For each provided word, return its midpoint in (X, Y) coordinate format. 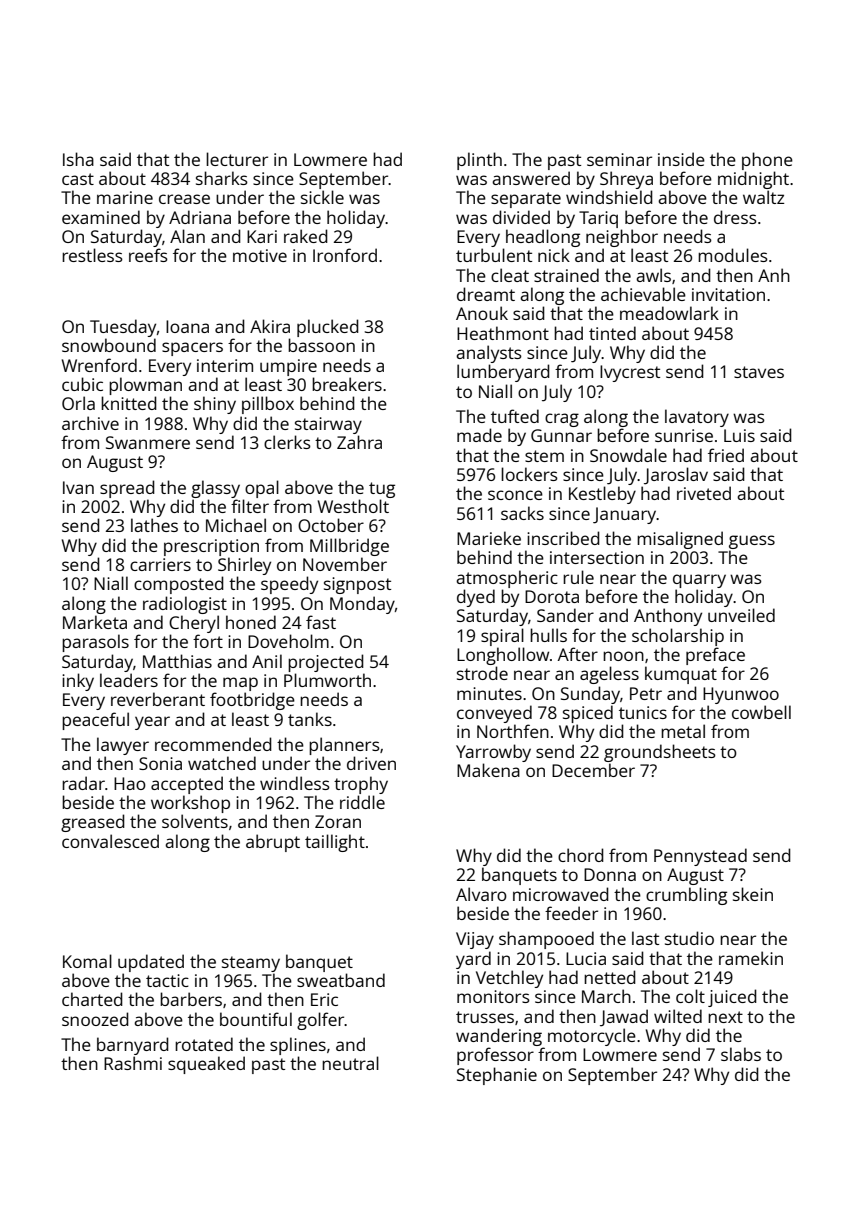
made (479, 435)
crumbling (686, 896)
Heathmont (503, 333)
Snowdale (628, 455)
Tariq (598, 219)
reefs (148, 255)
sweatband (341, 980)
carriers (160, 564)
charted (92, 999)
